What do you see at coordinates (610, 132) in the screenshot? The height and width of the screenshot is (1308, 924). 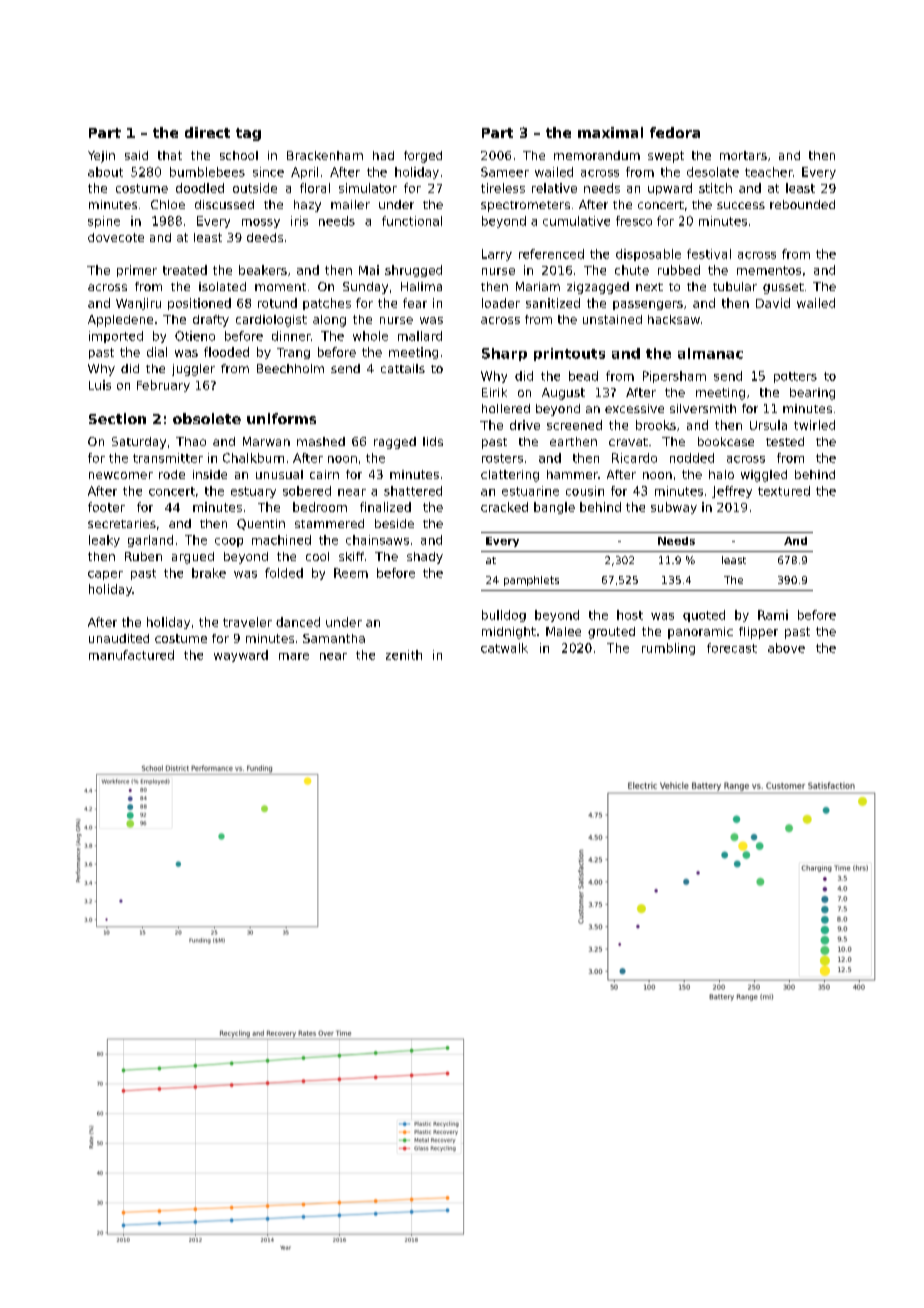 I see `maximal` at bounding box center [610, 132].
